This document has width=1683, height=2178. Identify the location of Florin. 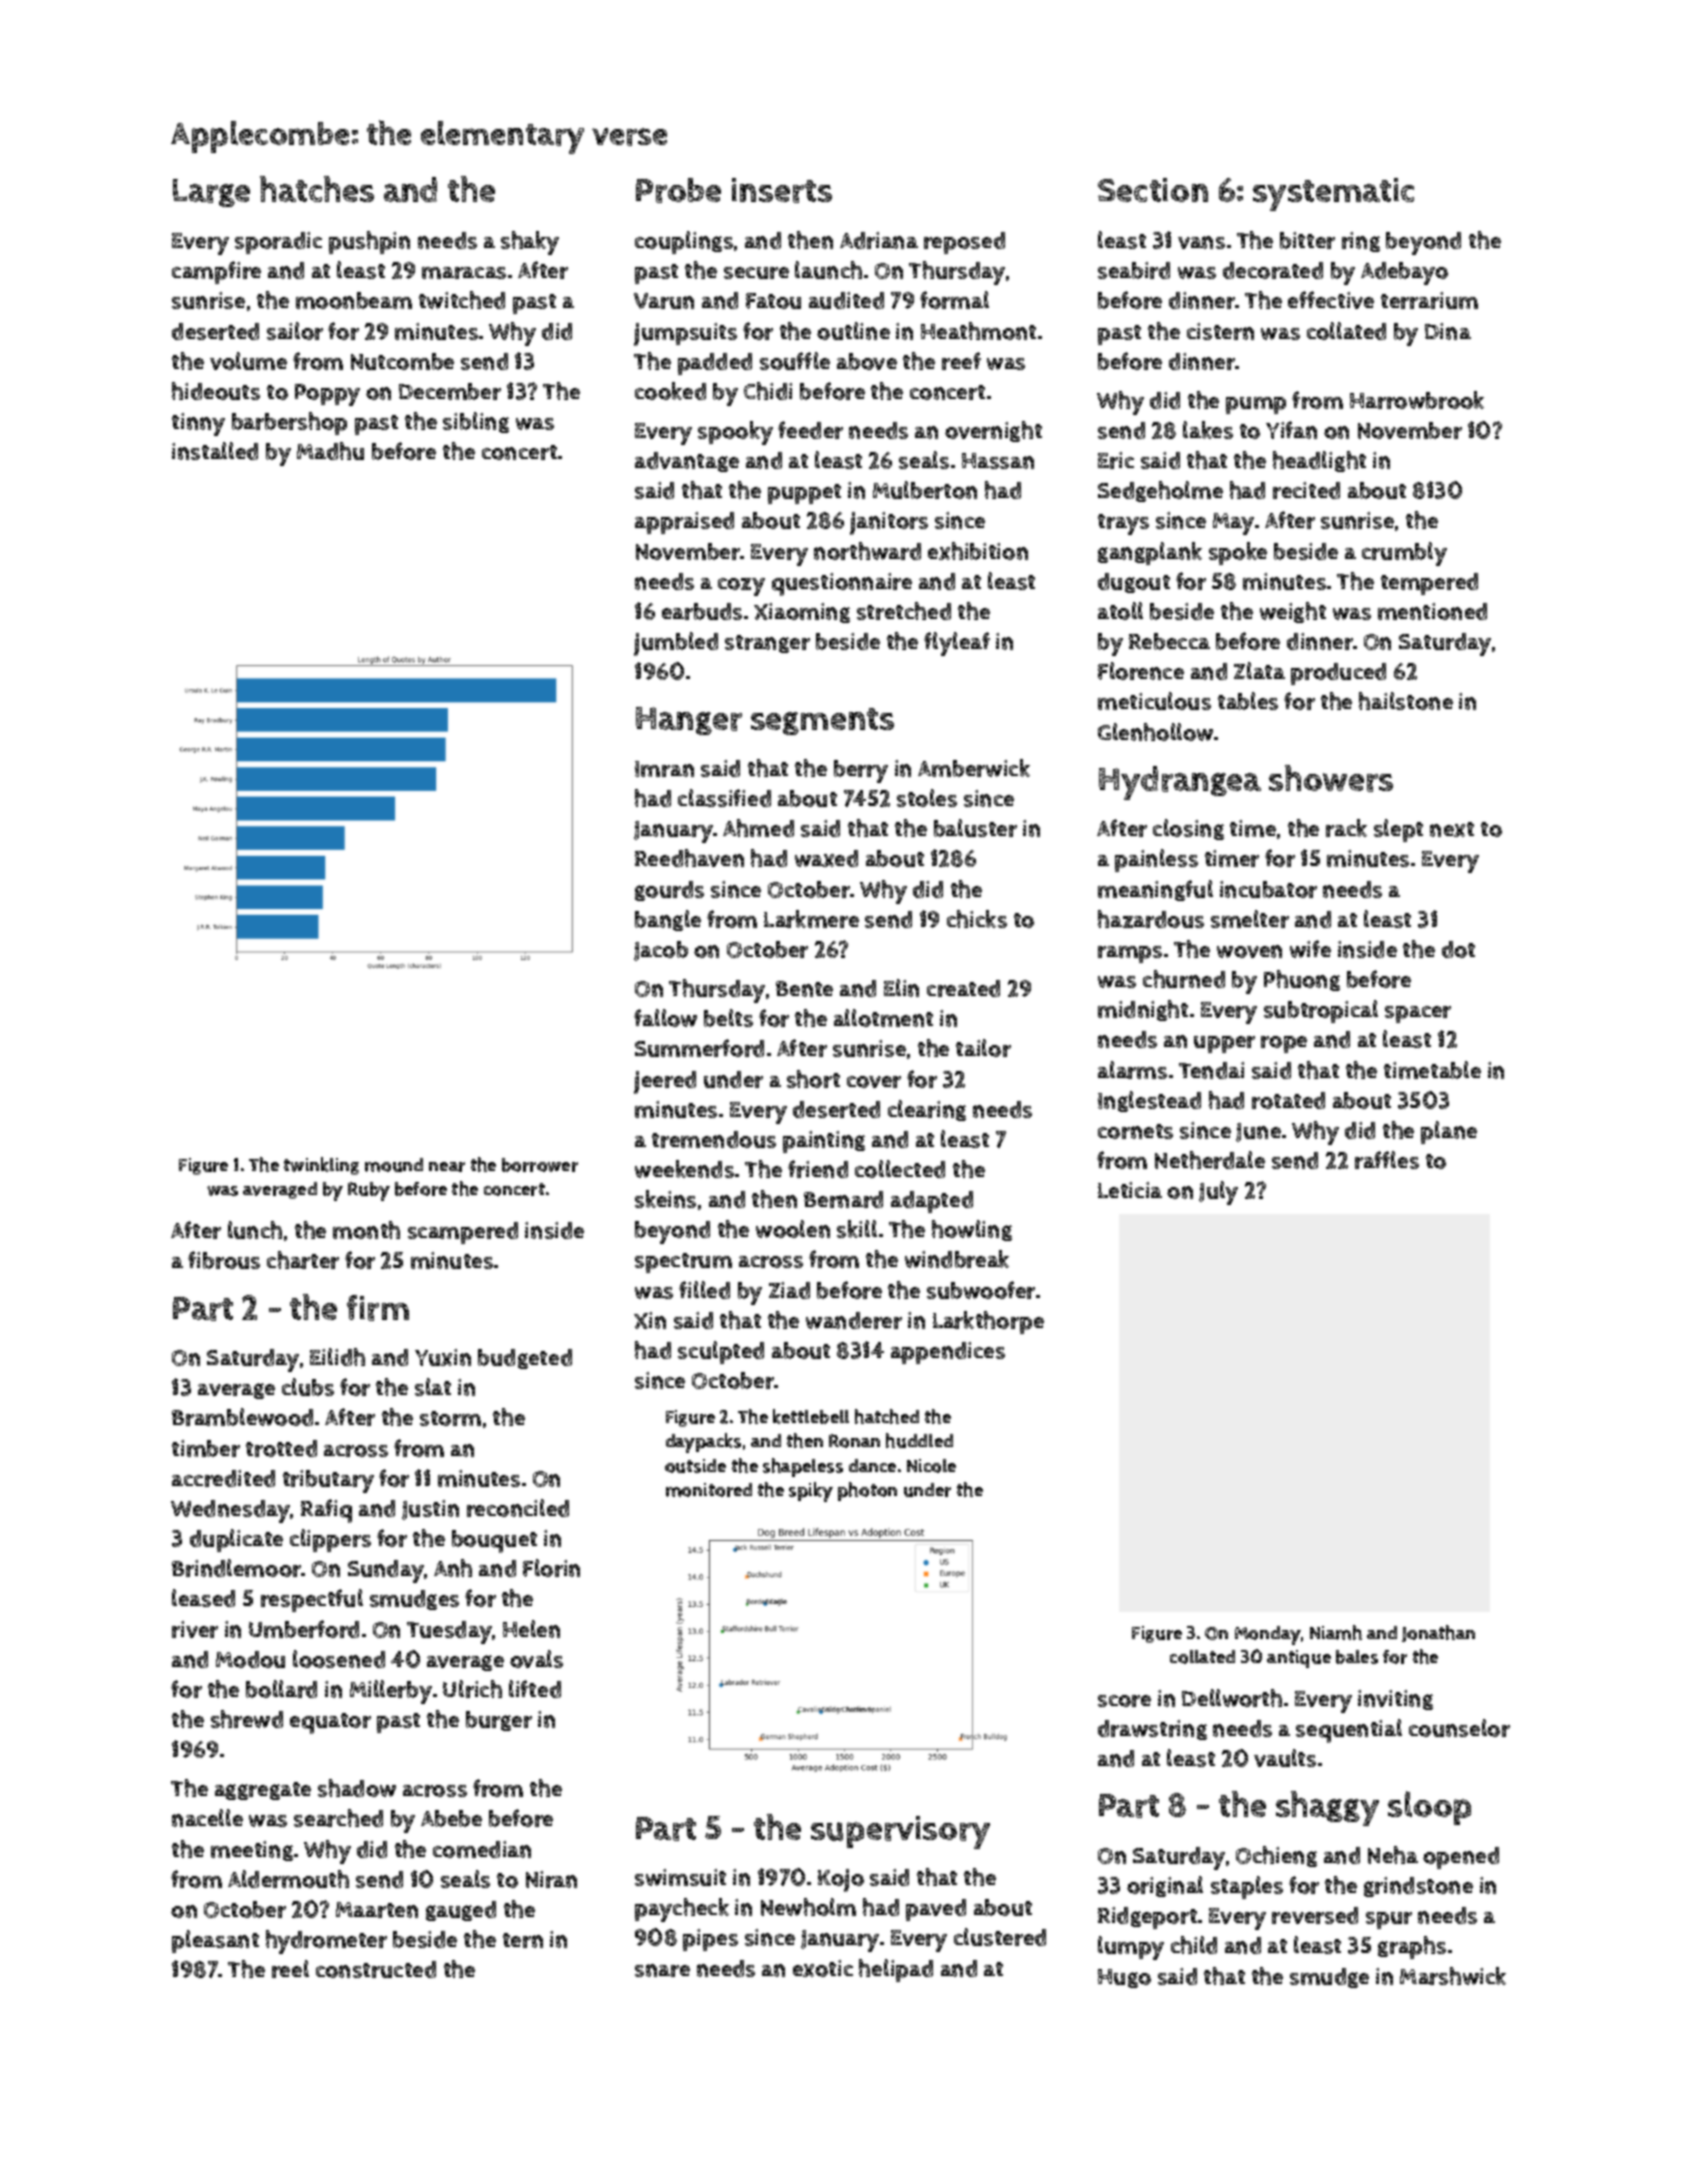
(551, 1568).
